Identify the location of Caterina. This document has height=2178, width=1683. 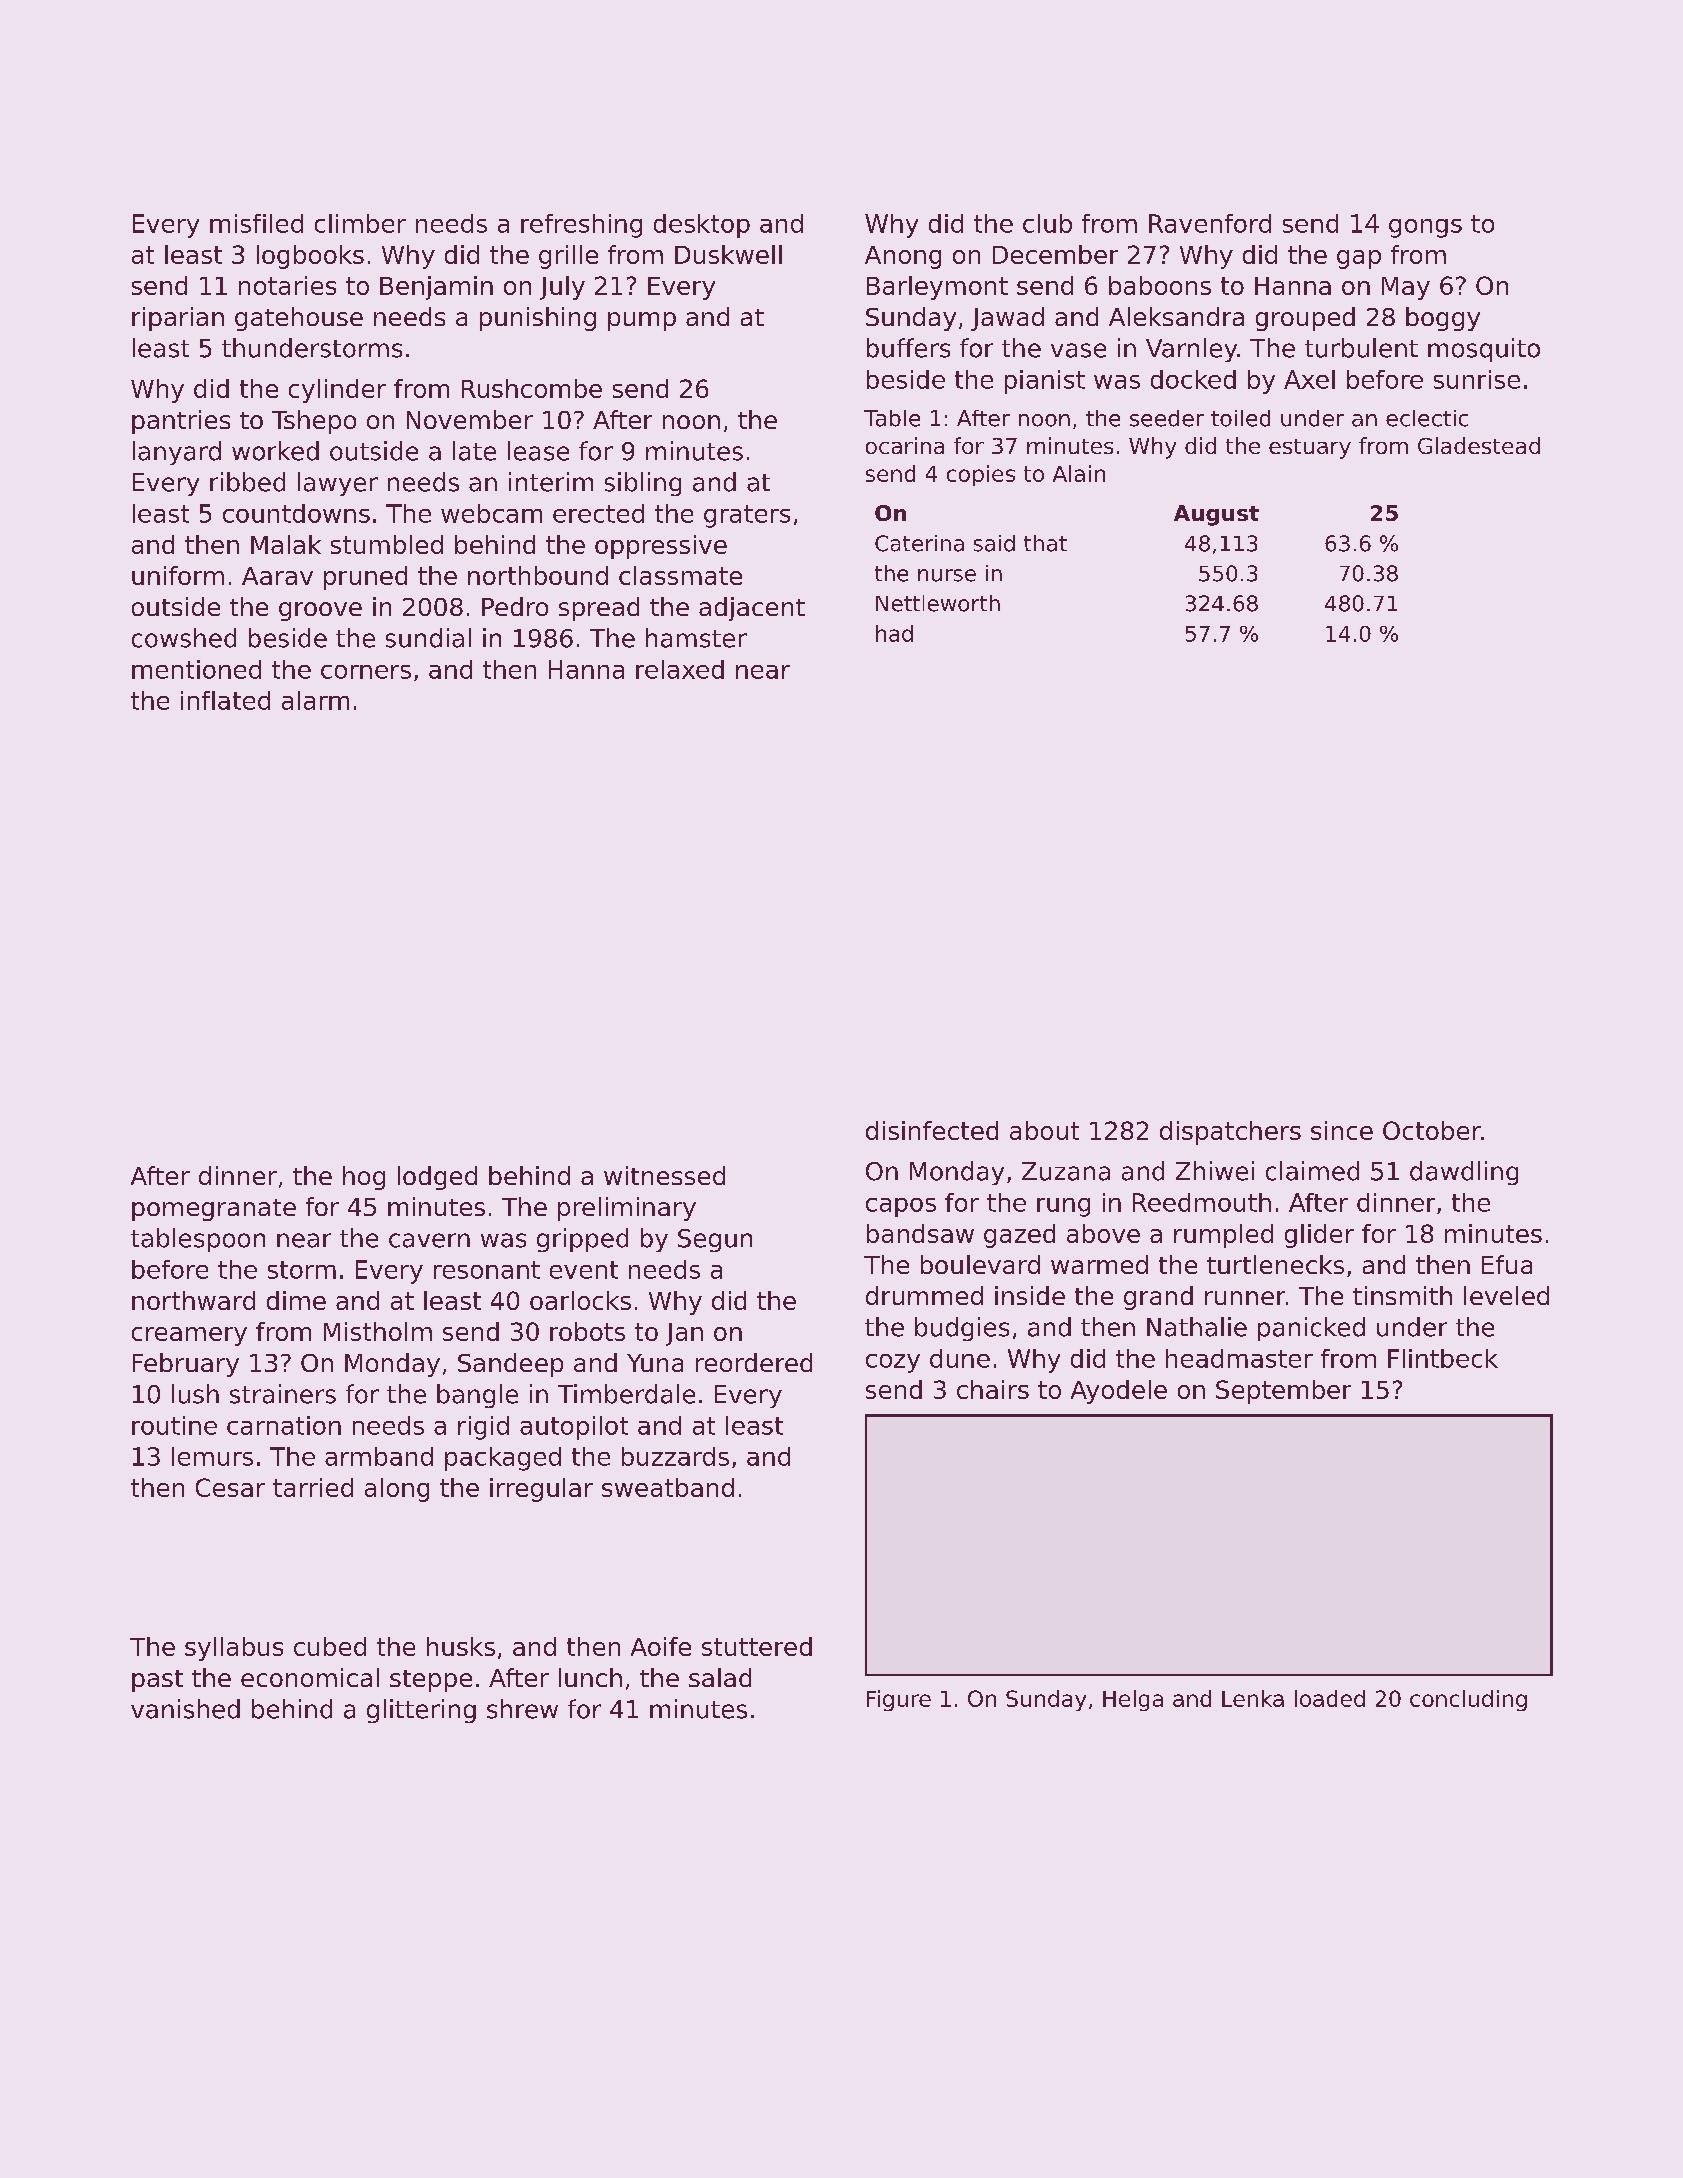
(919, 543).
